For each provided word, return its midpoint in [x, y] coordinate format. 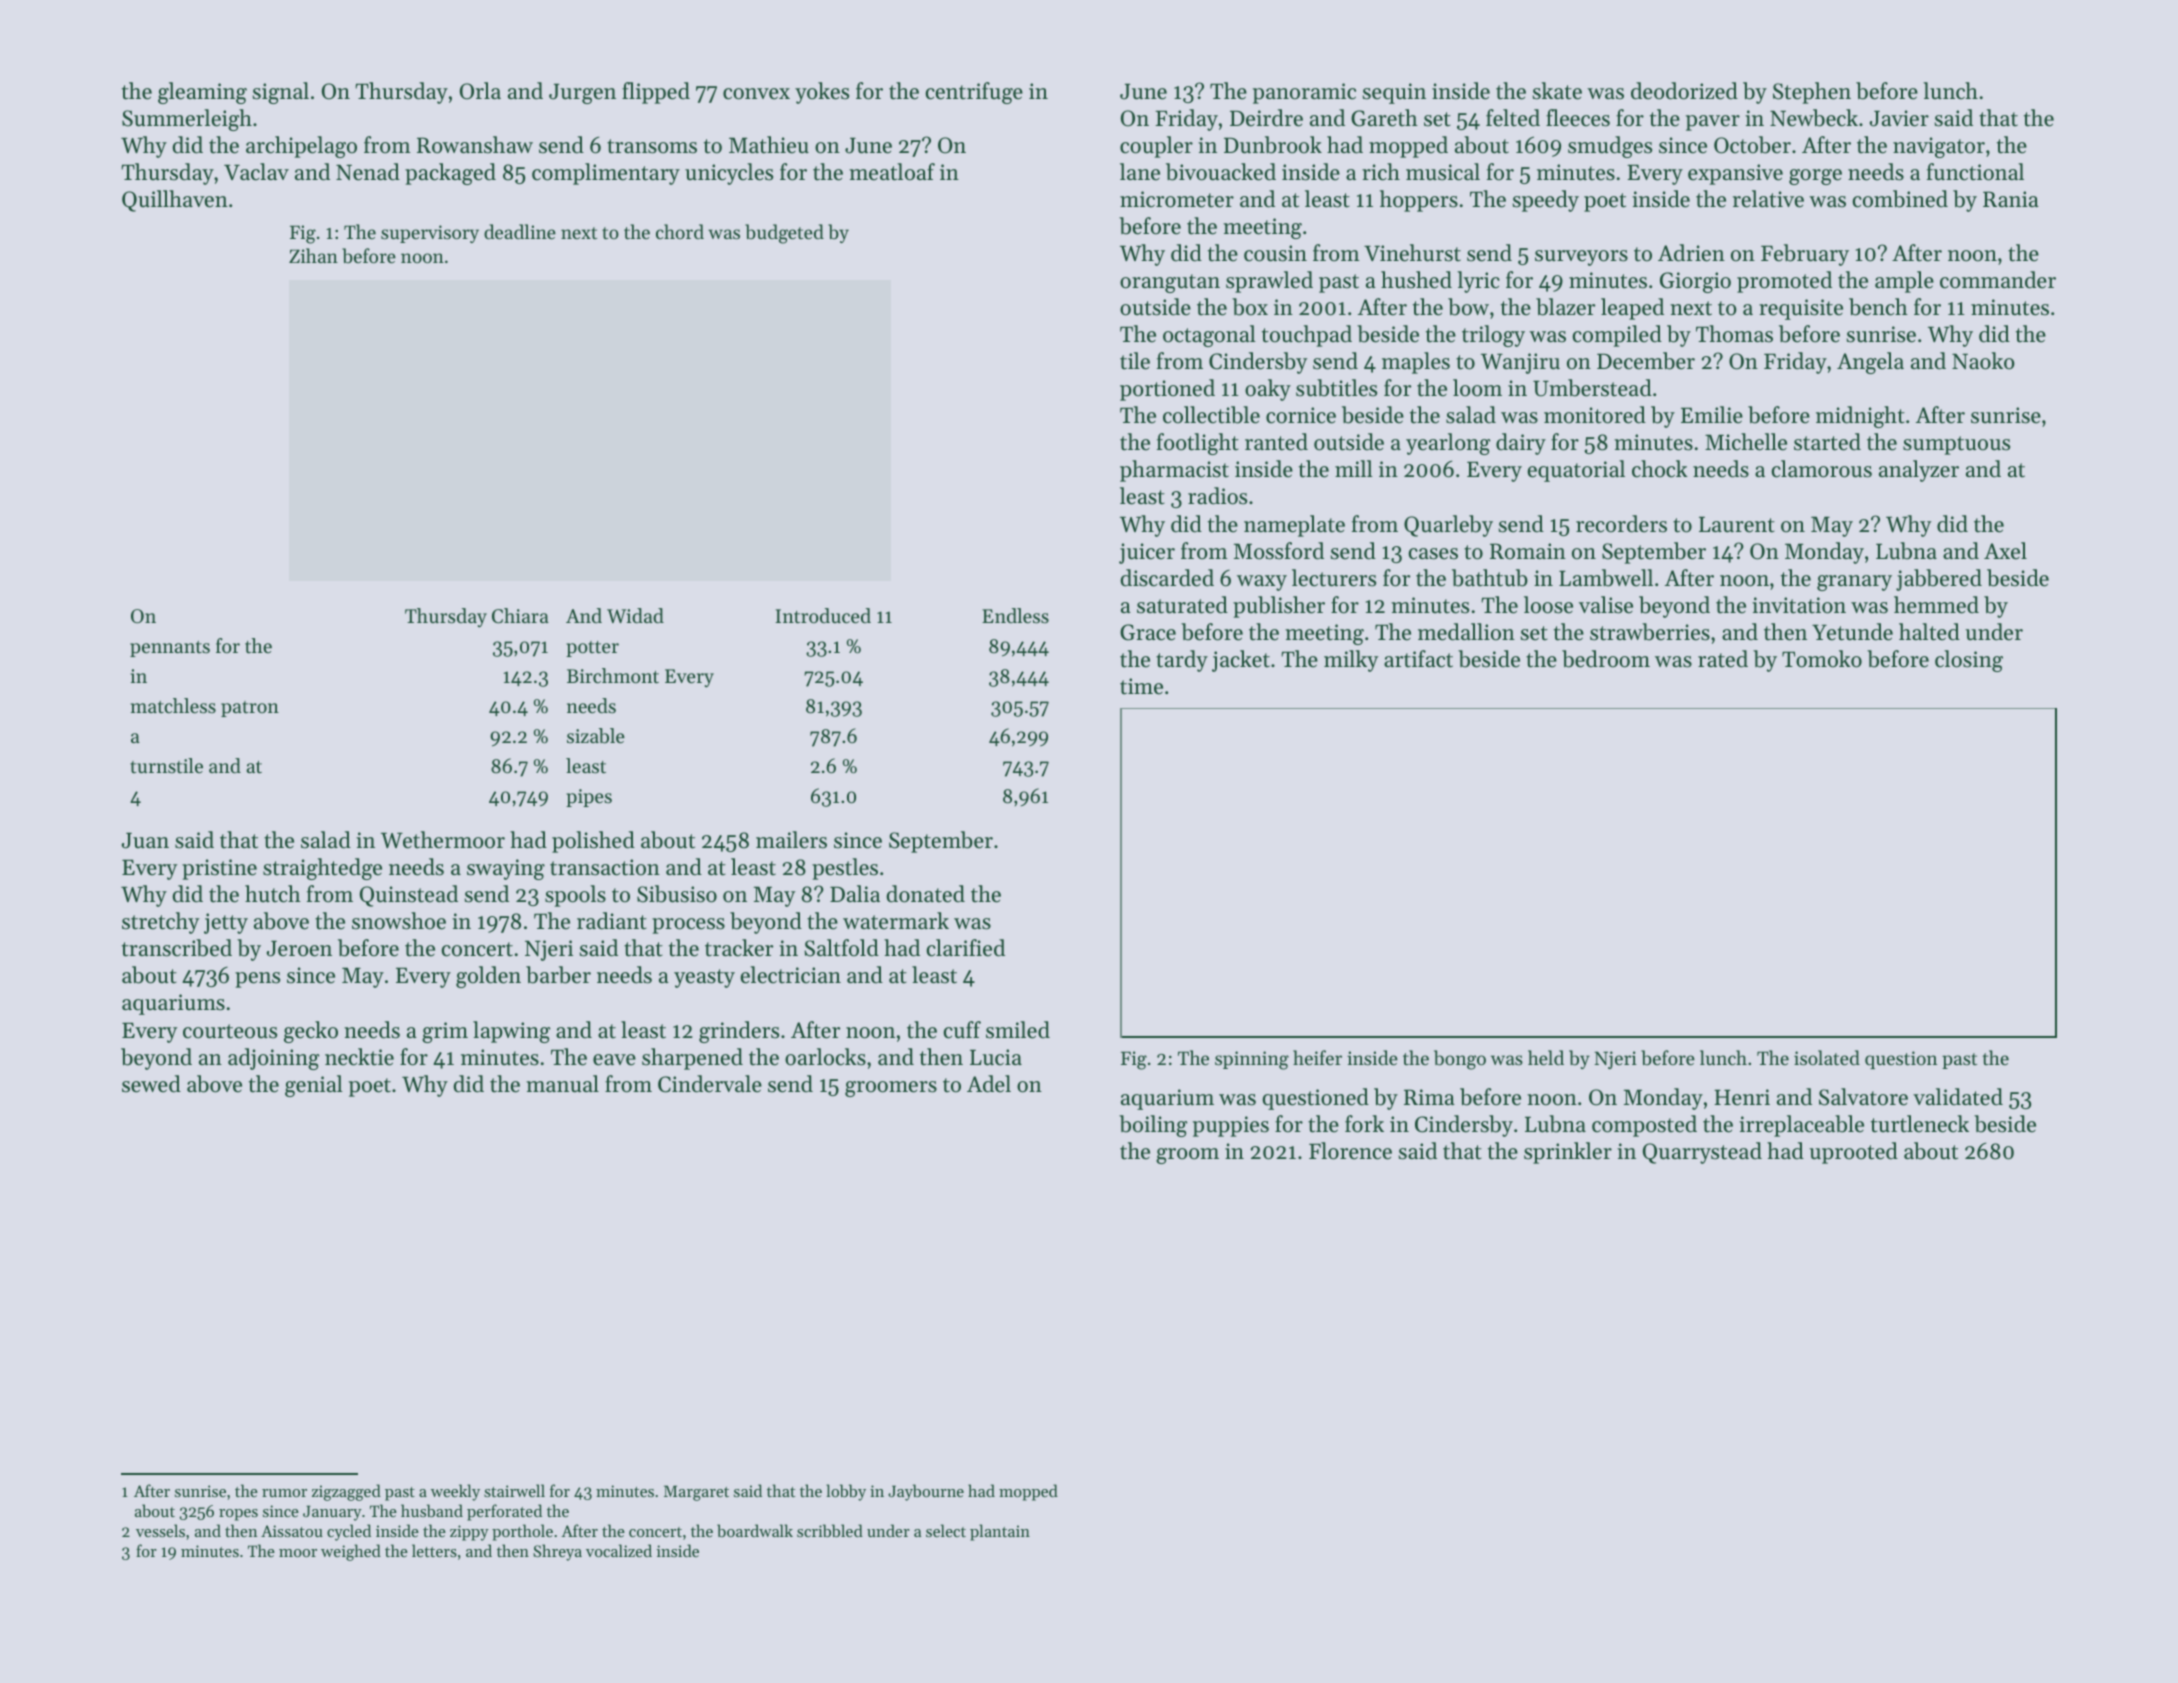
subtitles [1336, 388]
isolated [1827, 1057]
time [1141, 686]
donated [926, 894]
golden [488, 977]
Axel [2005, 551]
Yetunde [1852, 632]
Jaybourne [926, 1492]
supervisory [430, 234]
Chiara [520, 616]
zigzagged [346, 1492]
